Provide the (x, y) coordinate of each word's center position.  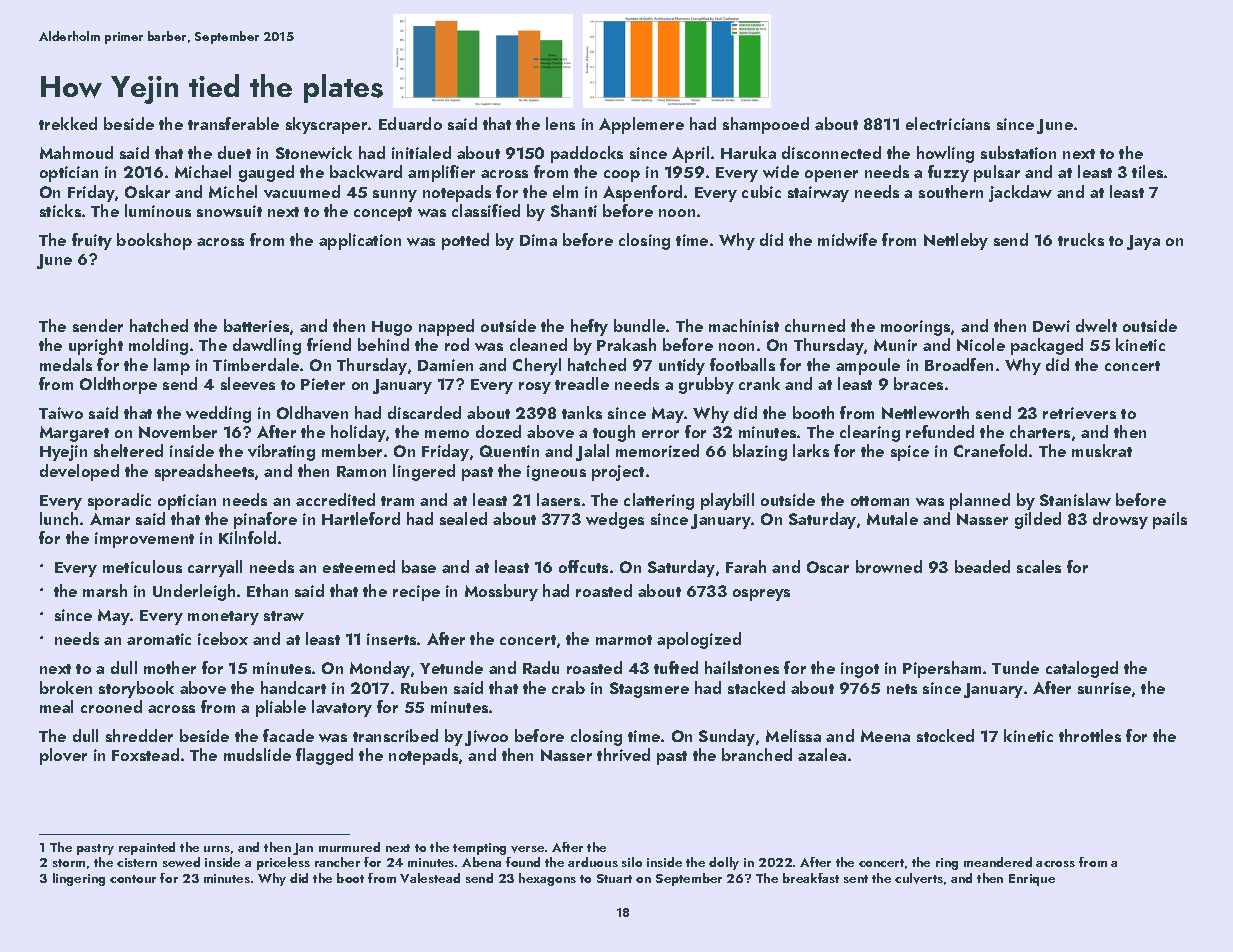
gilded (1038, 520)
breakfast (811, 878)
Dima (538, 240)
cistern (137, 862)
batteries (256, 325)
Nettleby (956, 241)
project (618, 473)
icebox (223, 638)
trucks (1081, 239)
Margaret (74, 434)
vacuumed (302, 191)
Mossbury (501, 592)
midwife (847, 239)
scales (1039, 566)
